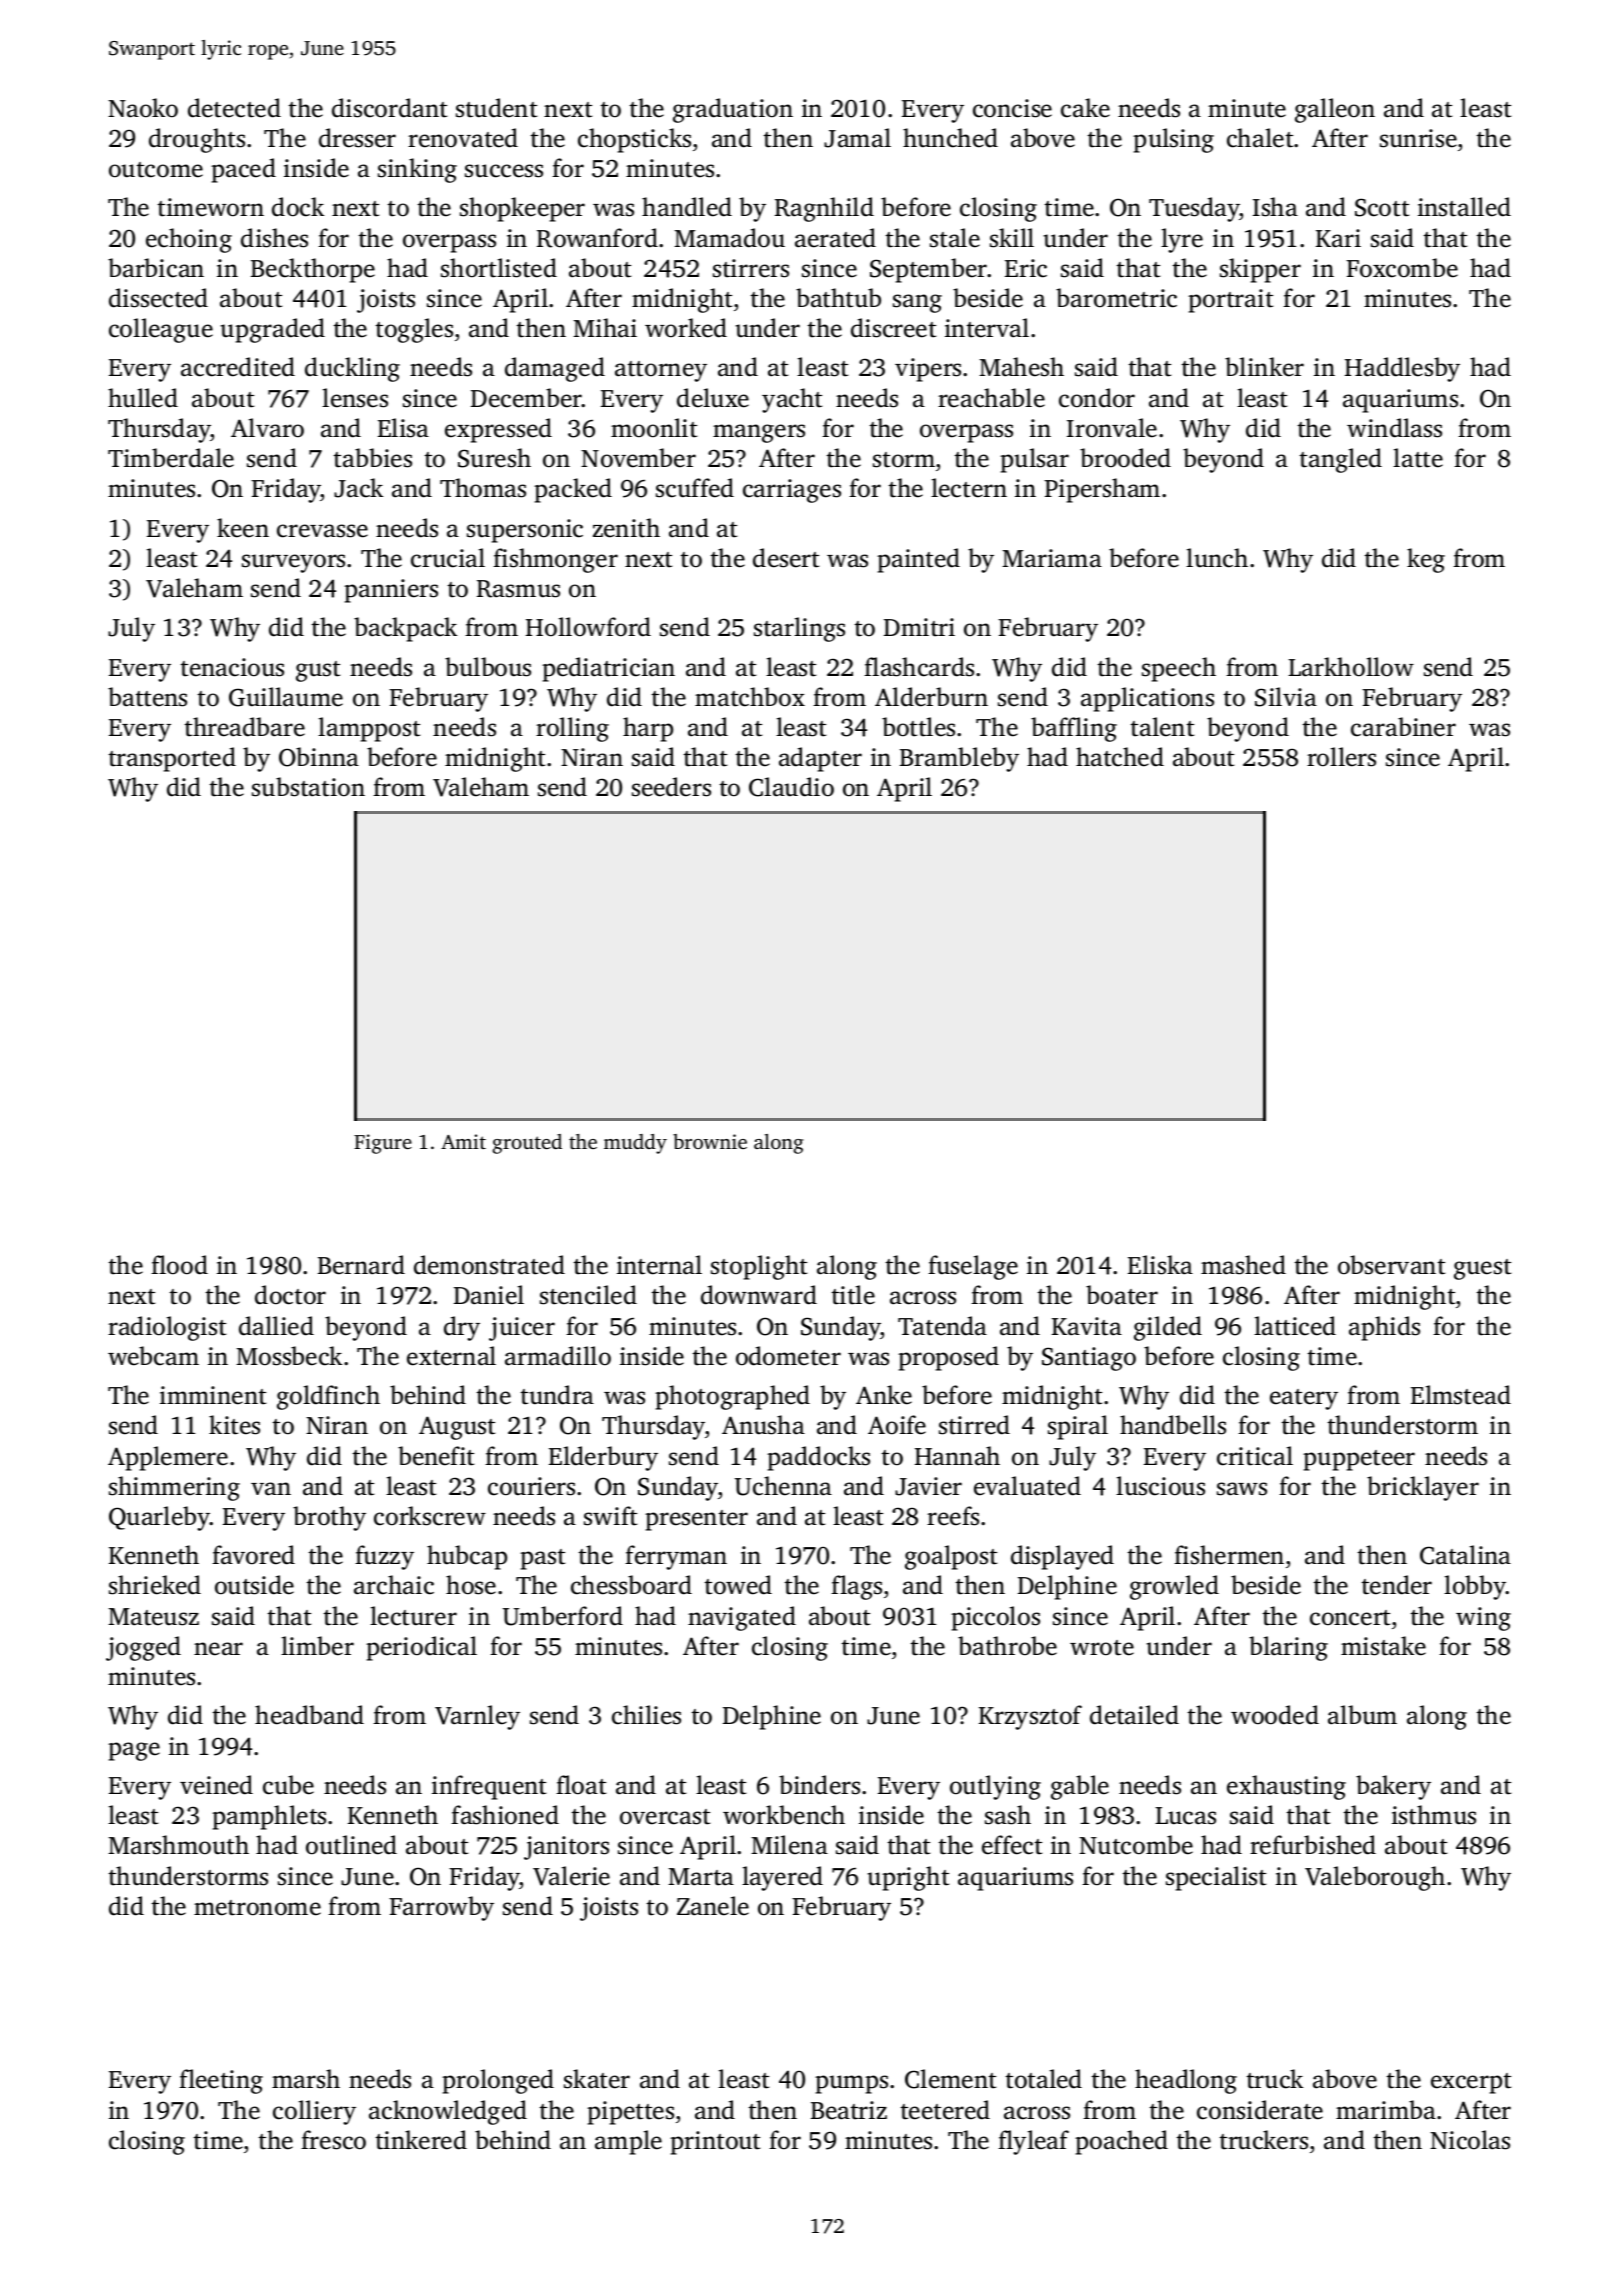 This screenshot has height=2292, width=1620. I want to click on paced, so click(243, 170).
